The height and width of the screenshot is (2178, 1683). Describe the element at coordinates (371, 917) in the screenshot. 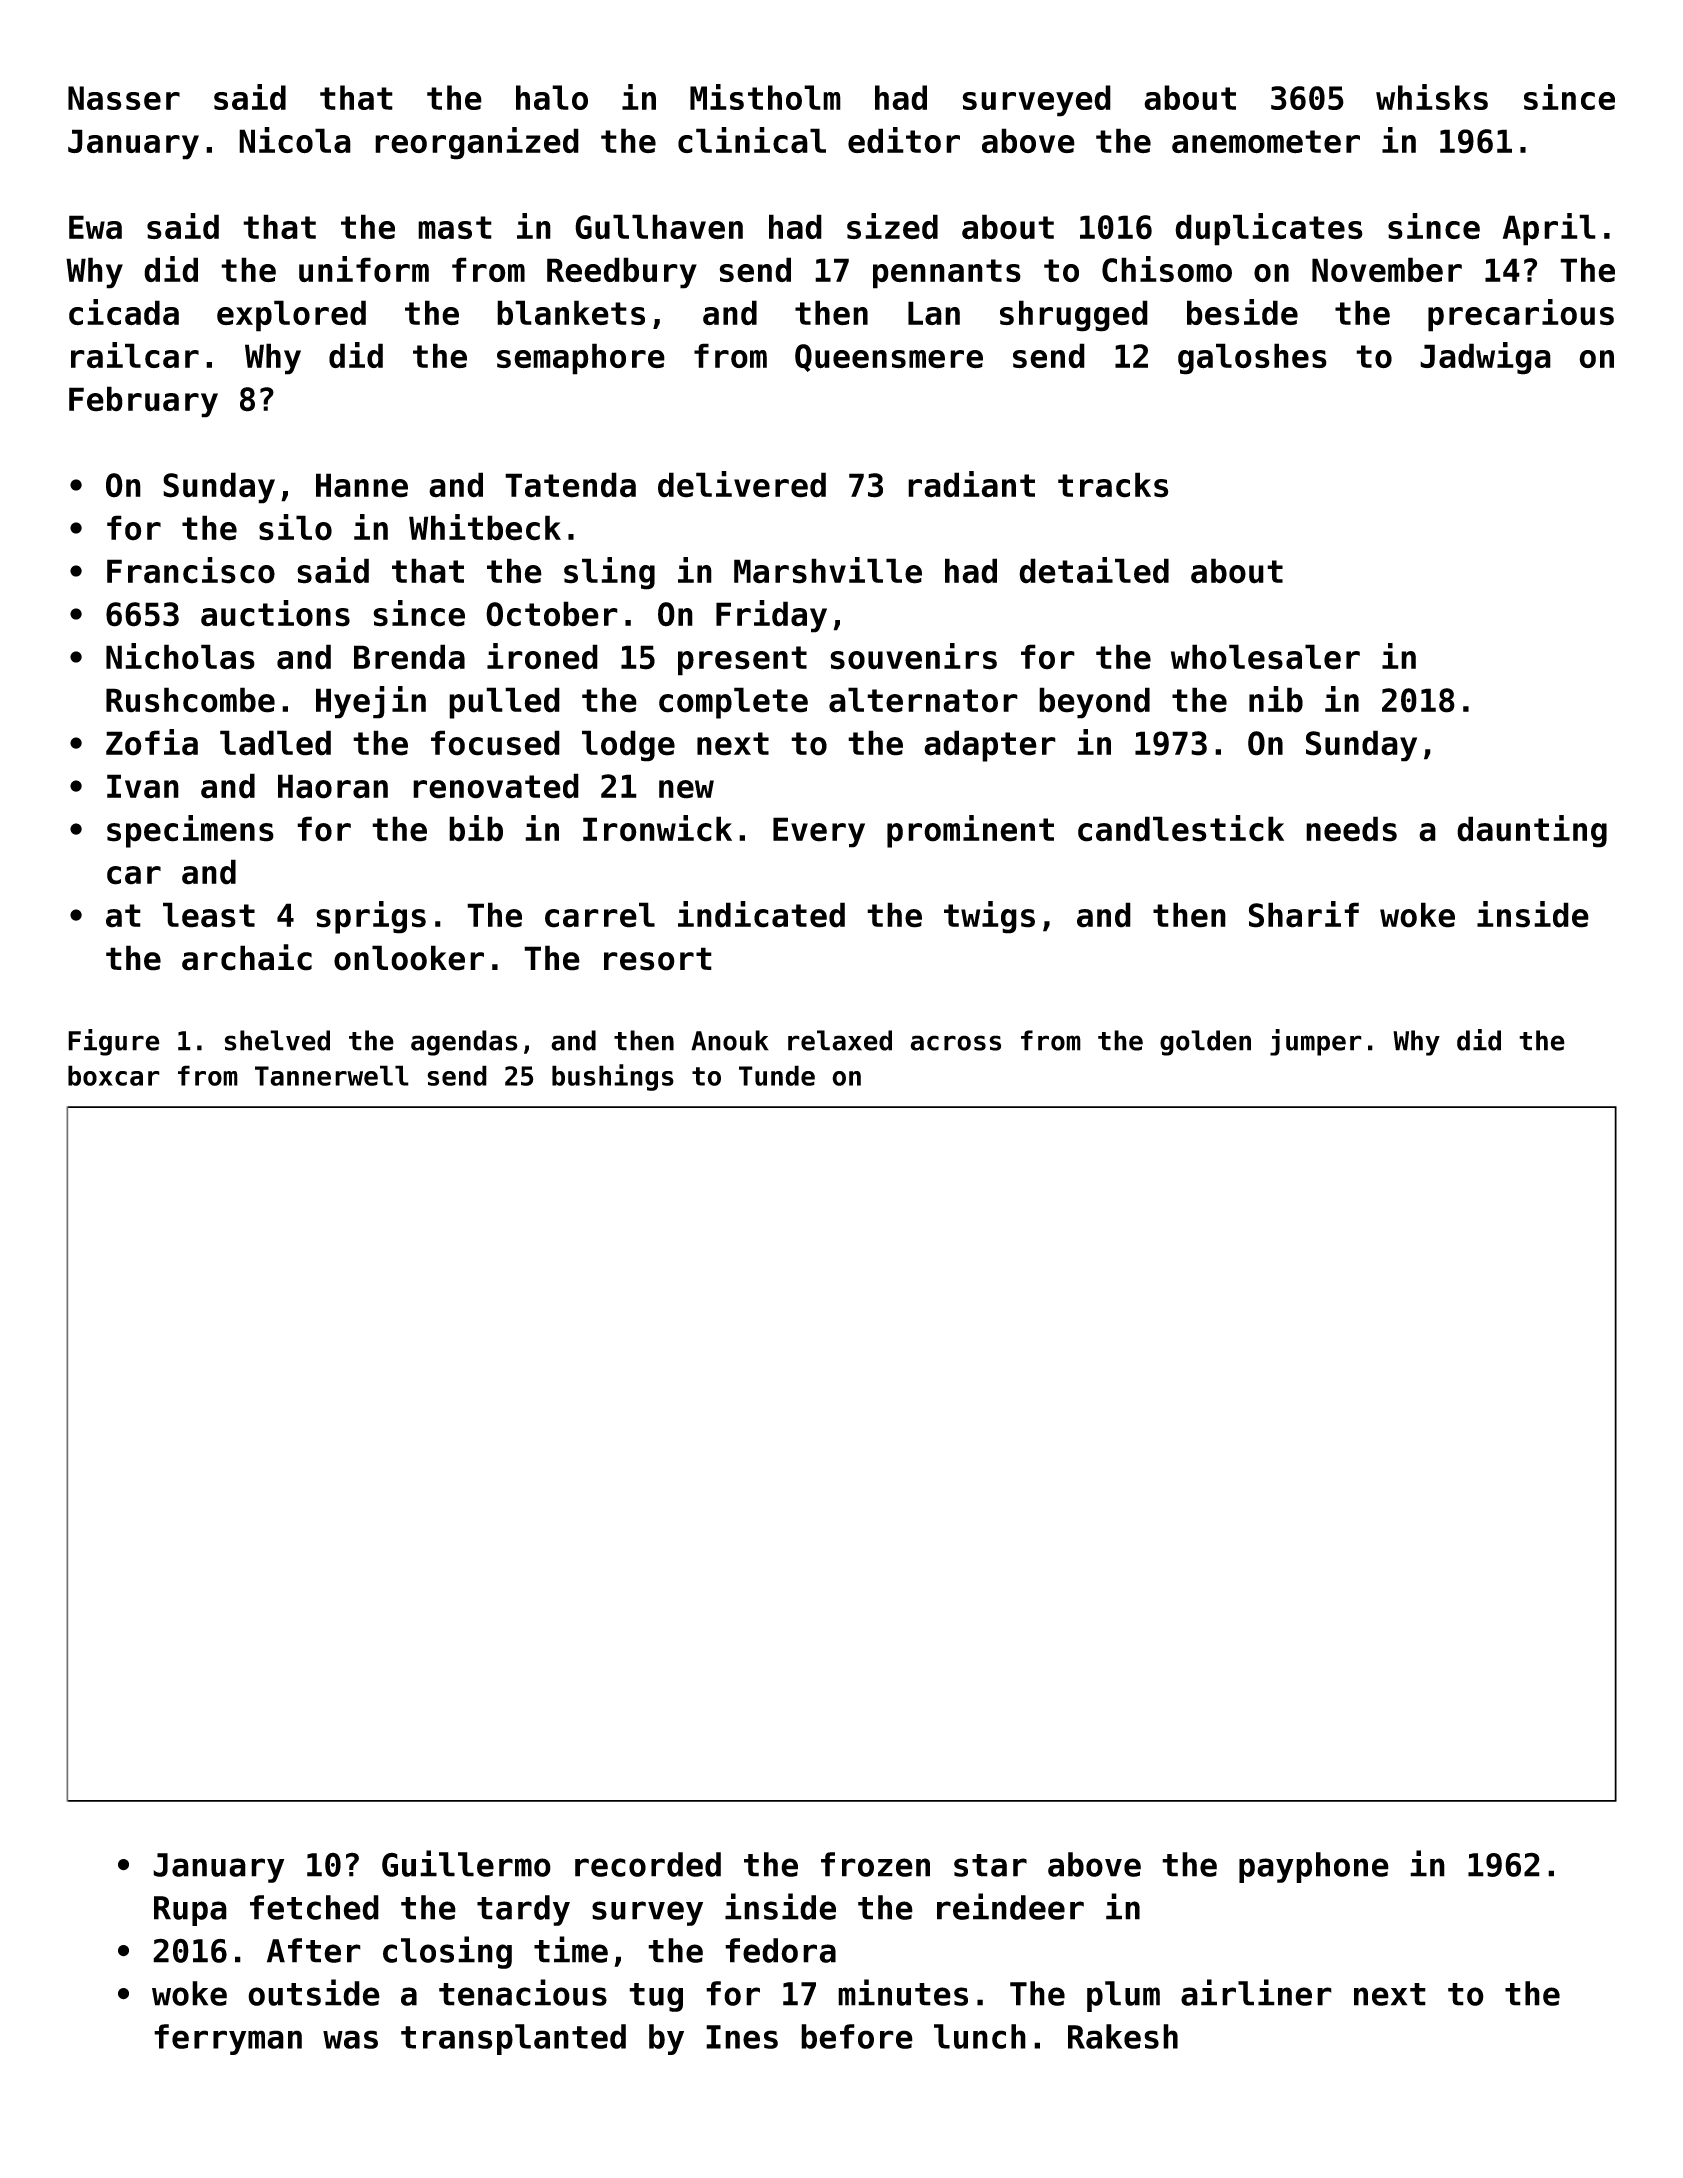

I see `sprigs` at that location.
